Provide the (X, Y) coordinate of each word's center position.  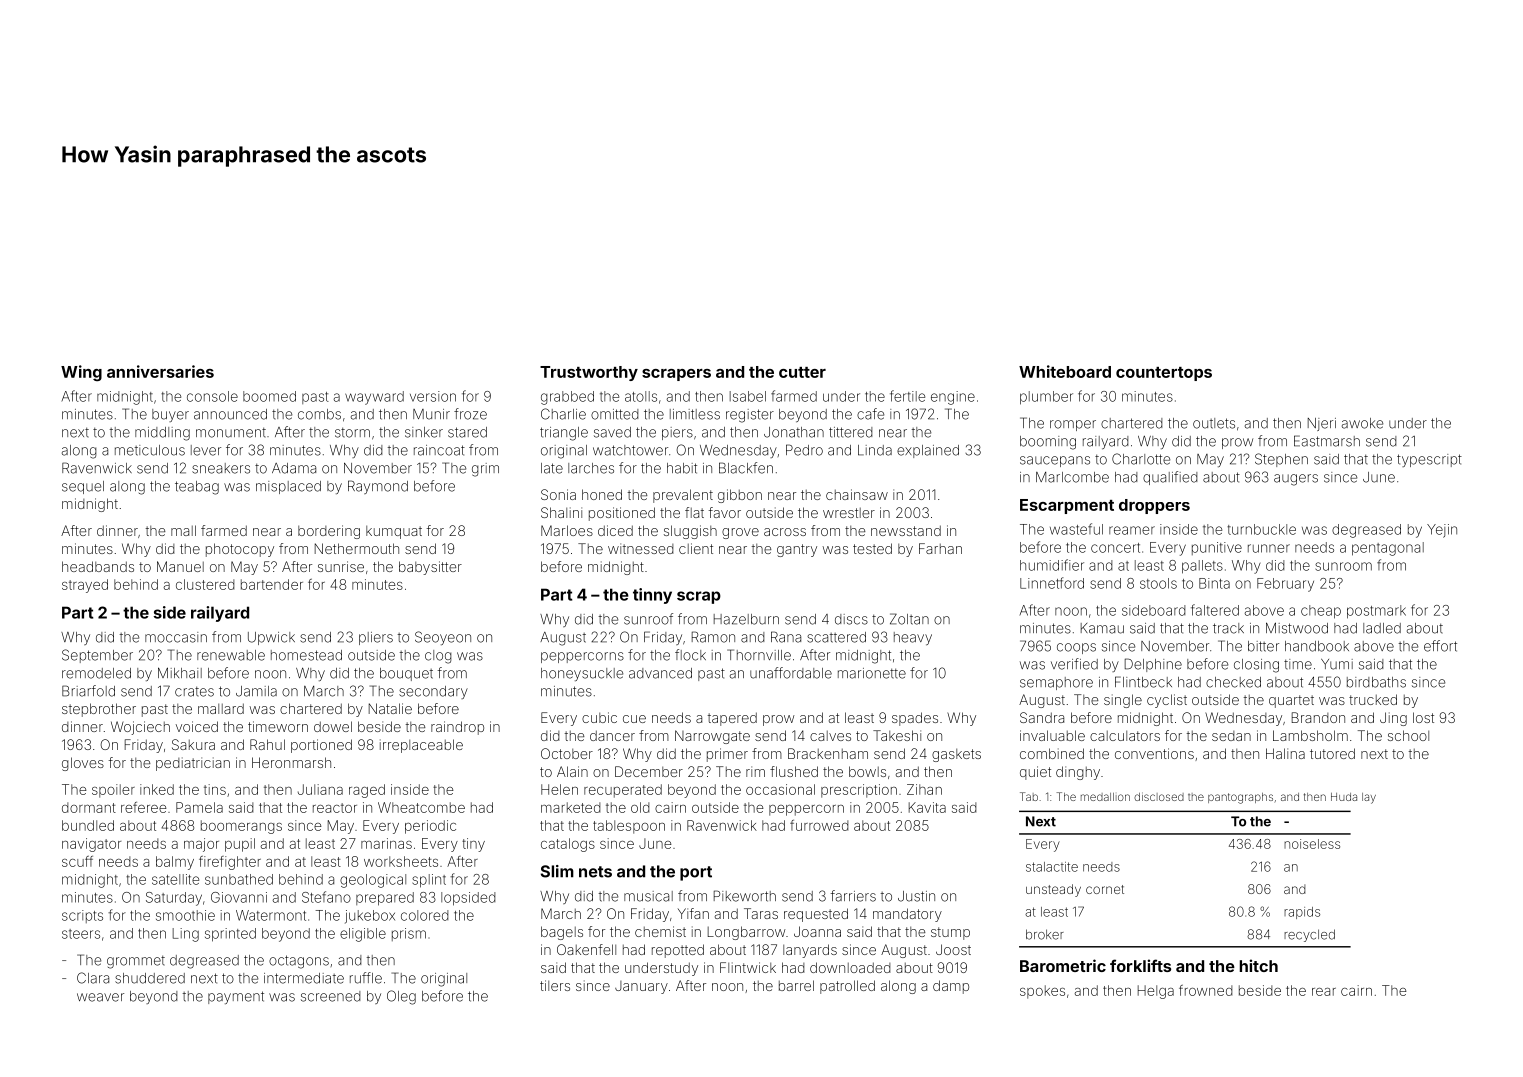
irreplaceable (421, 746)
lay (1369, 798)
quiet (1035, 773)
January (641, 987)
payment (236, 997)
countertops (1164, 374)
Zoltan (909, 619)
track (1228, 628)
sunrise (341, 566)
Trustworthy (589, 373)
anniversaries (160, 371)
